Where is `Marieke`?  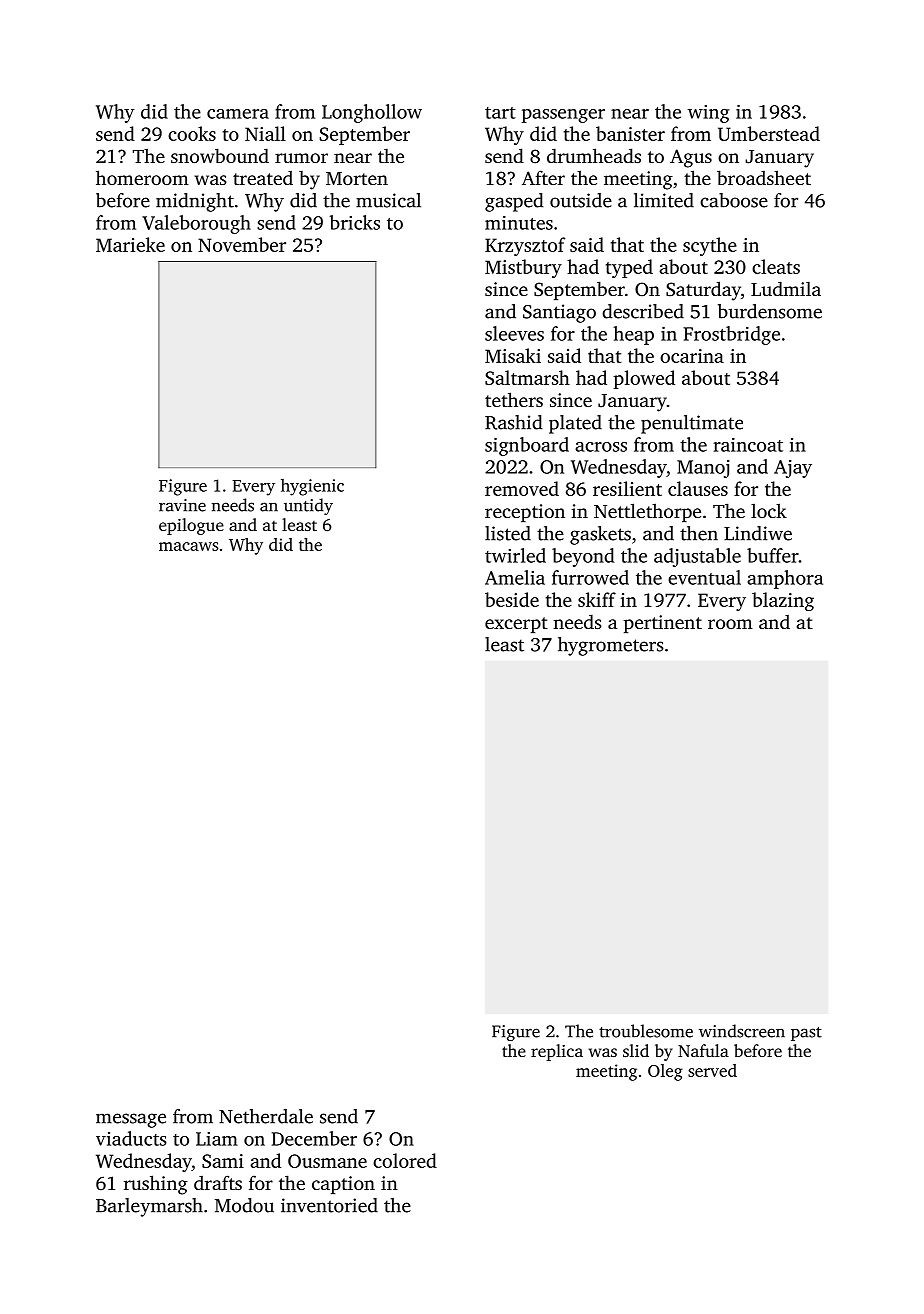 Marieke is located at coordinates (130, 244).
